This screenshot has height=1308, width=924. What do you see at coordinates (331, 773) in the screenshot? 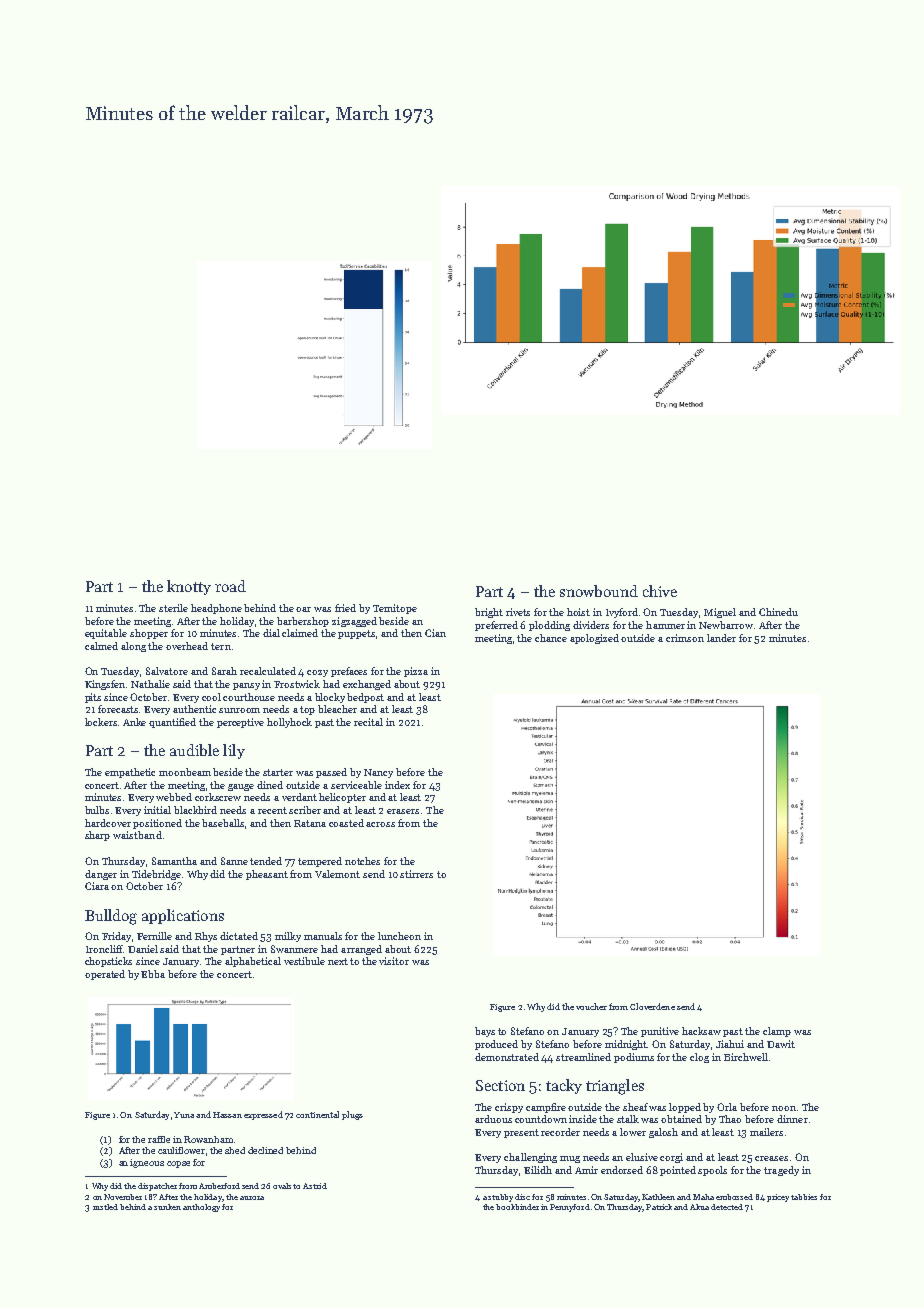
I see `passed` at bounding box center [331, 773].
